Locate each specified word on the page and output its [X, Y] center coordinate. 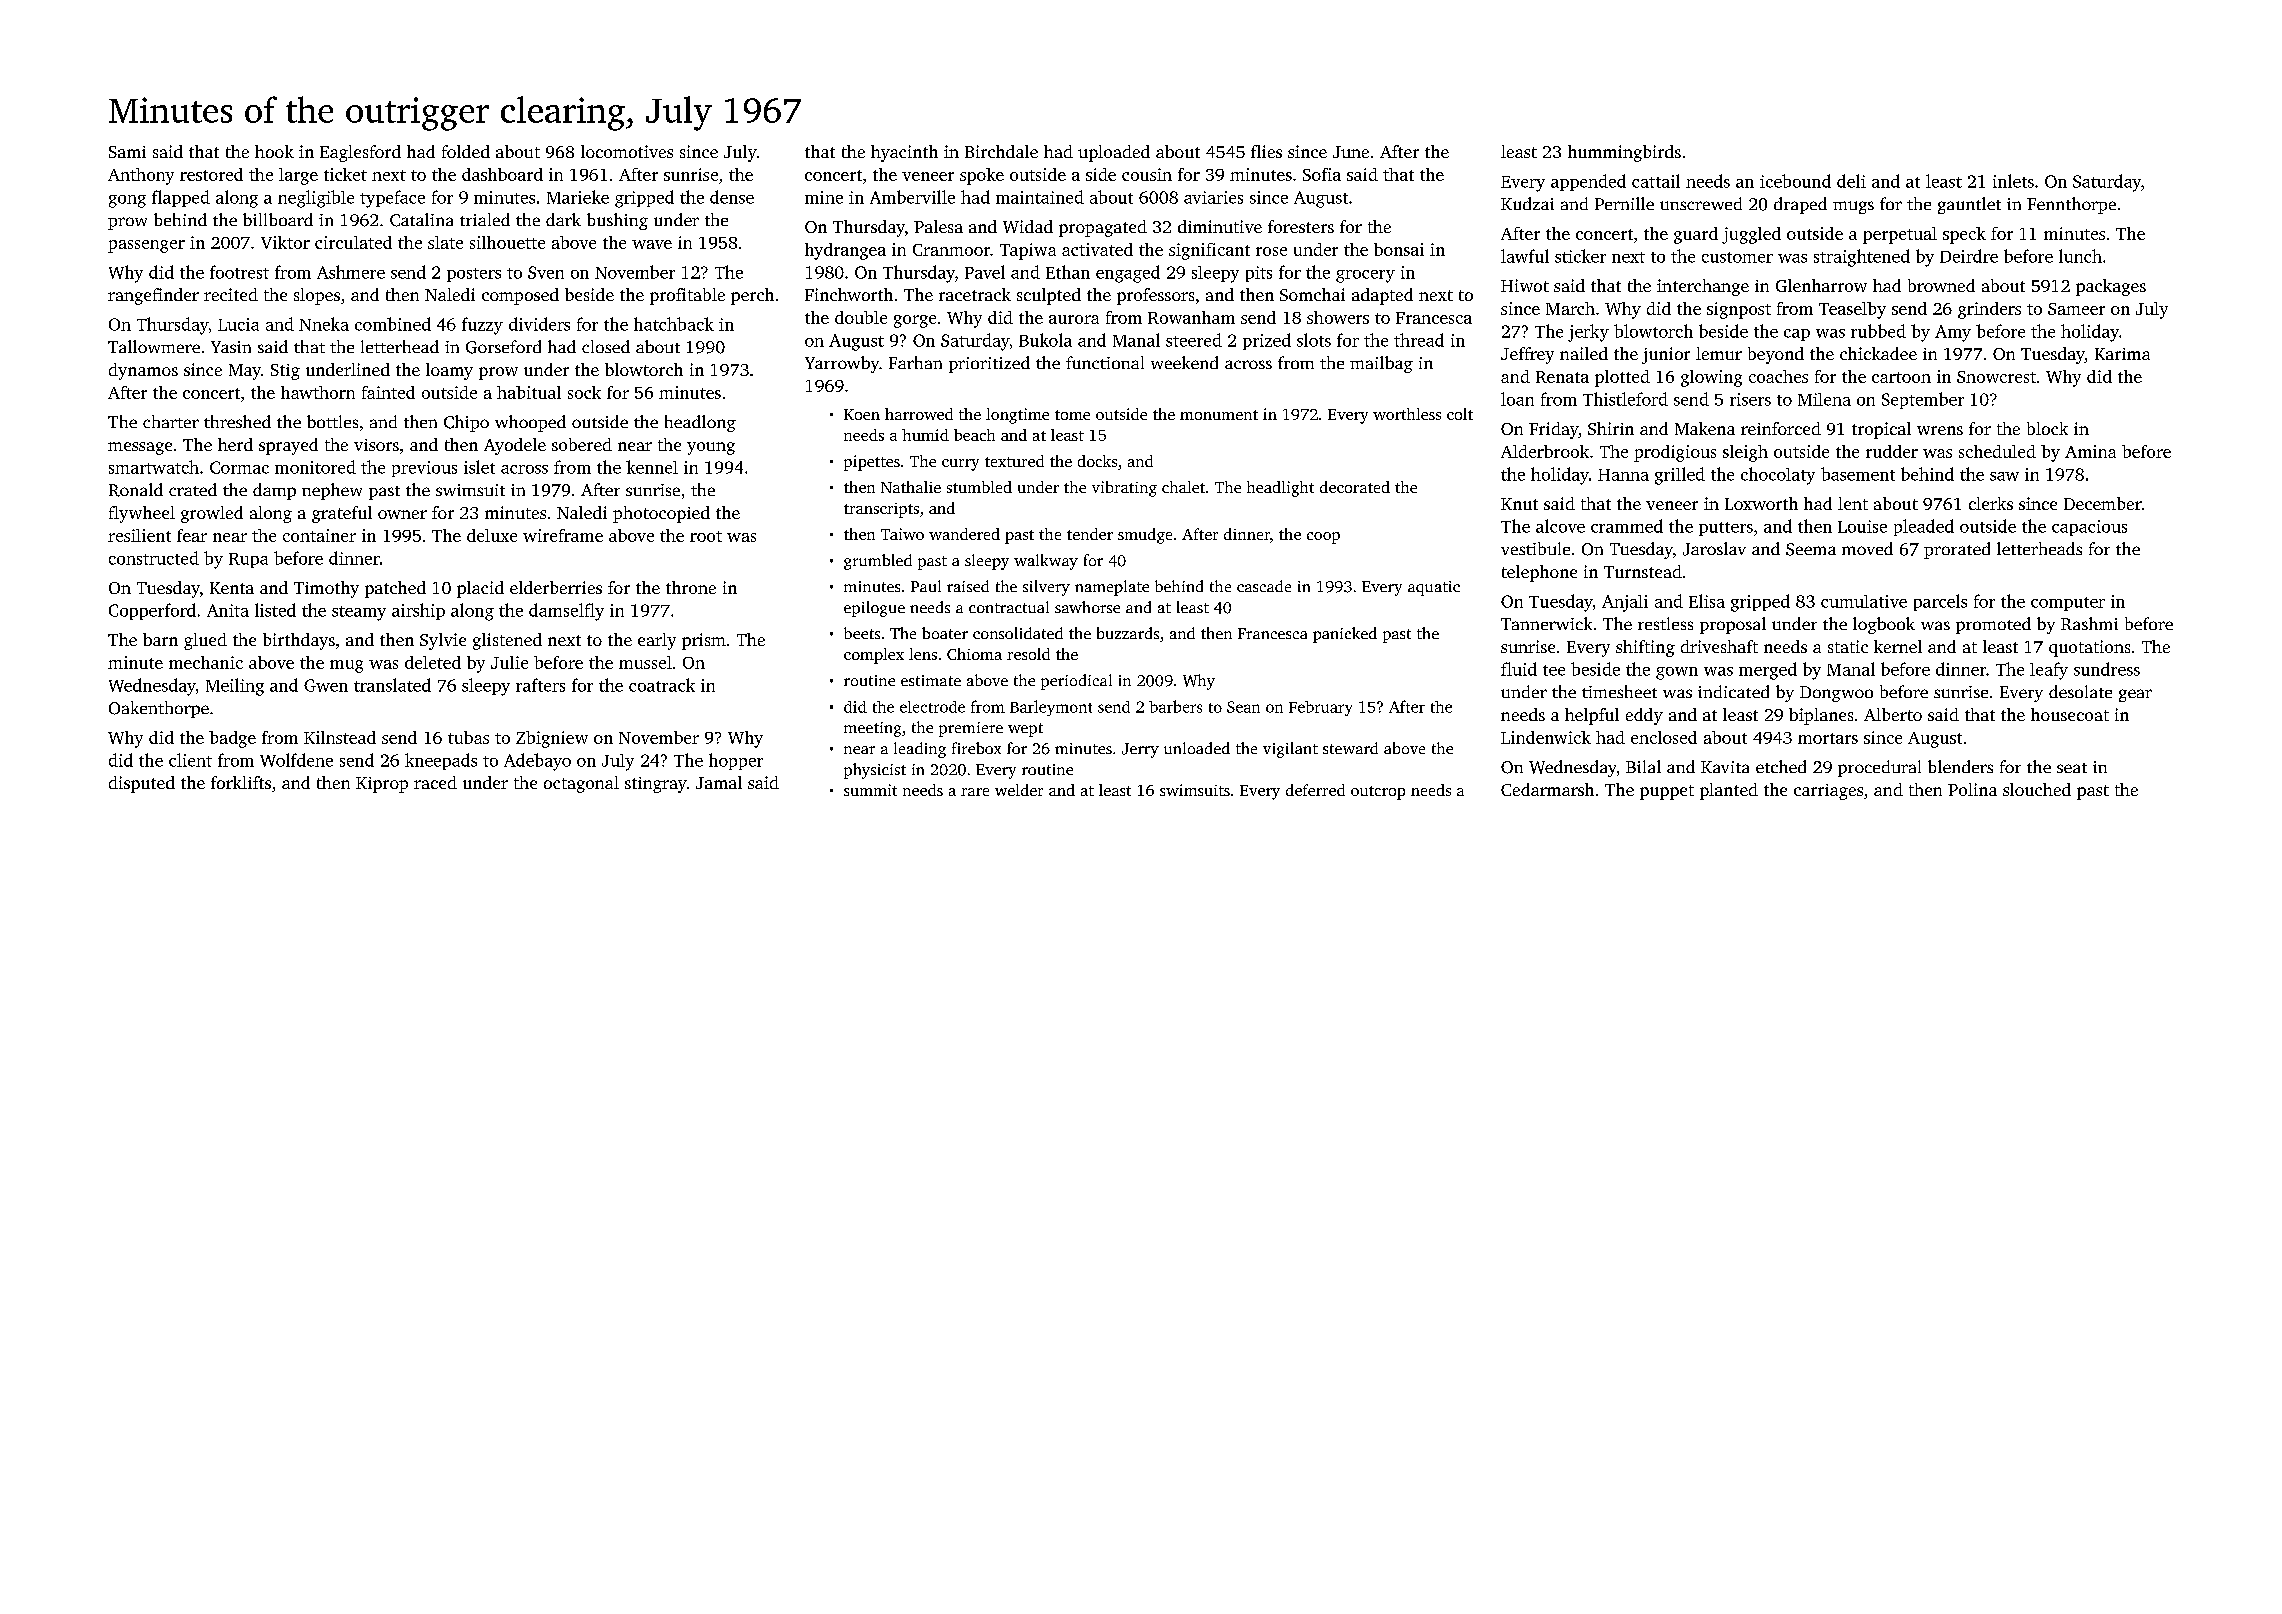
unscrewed [1701, 203]
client [190, 760]
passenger [146, 246]
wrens [1940, 430]
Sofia [1322, 174]
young [711, 448]
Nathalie [911, 487]
